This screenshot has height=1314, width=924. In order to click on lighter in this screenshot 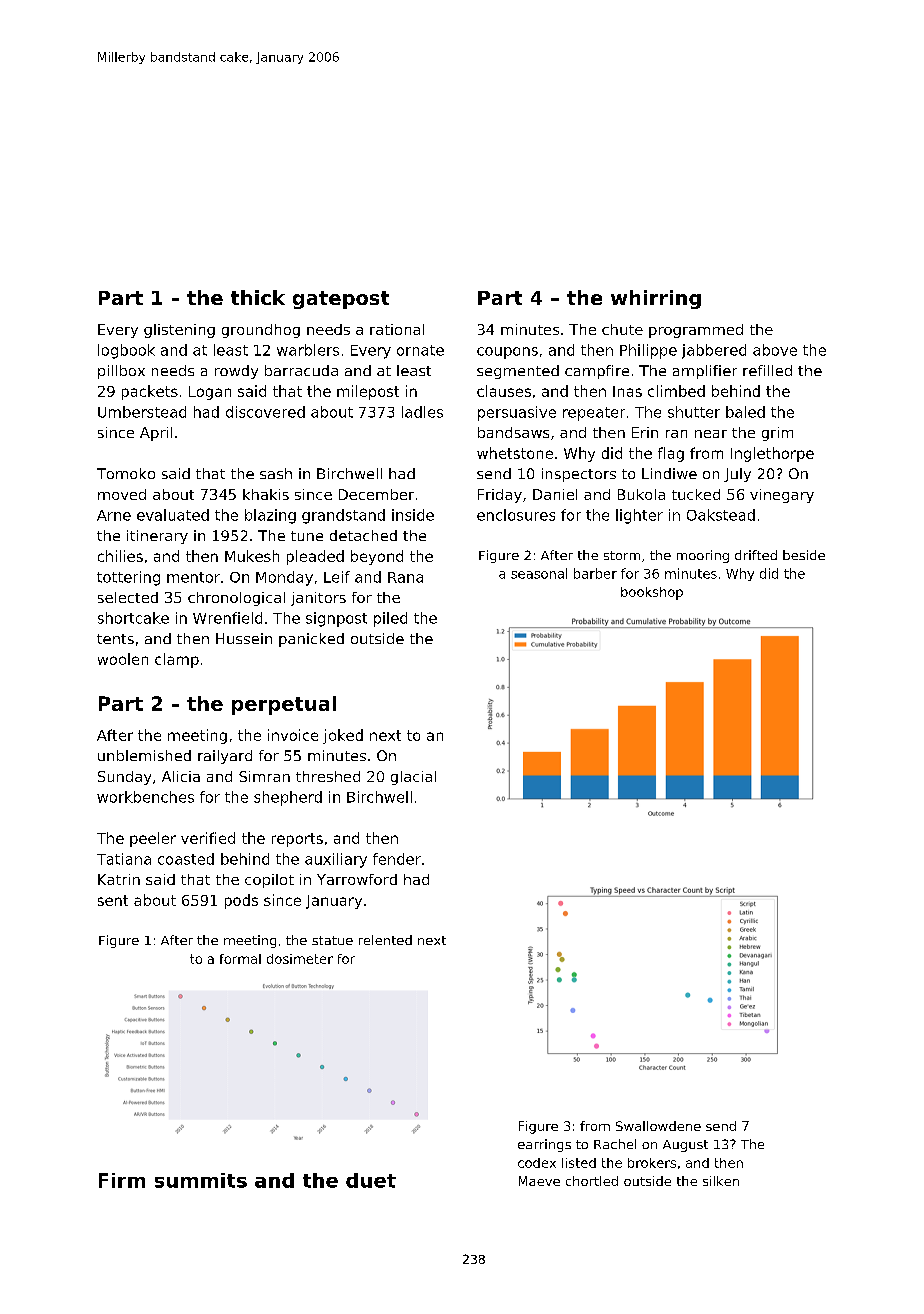, I will do `click(639, 516)`.
